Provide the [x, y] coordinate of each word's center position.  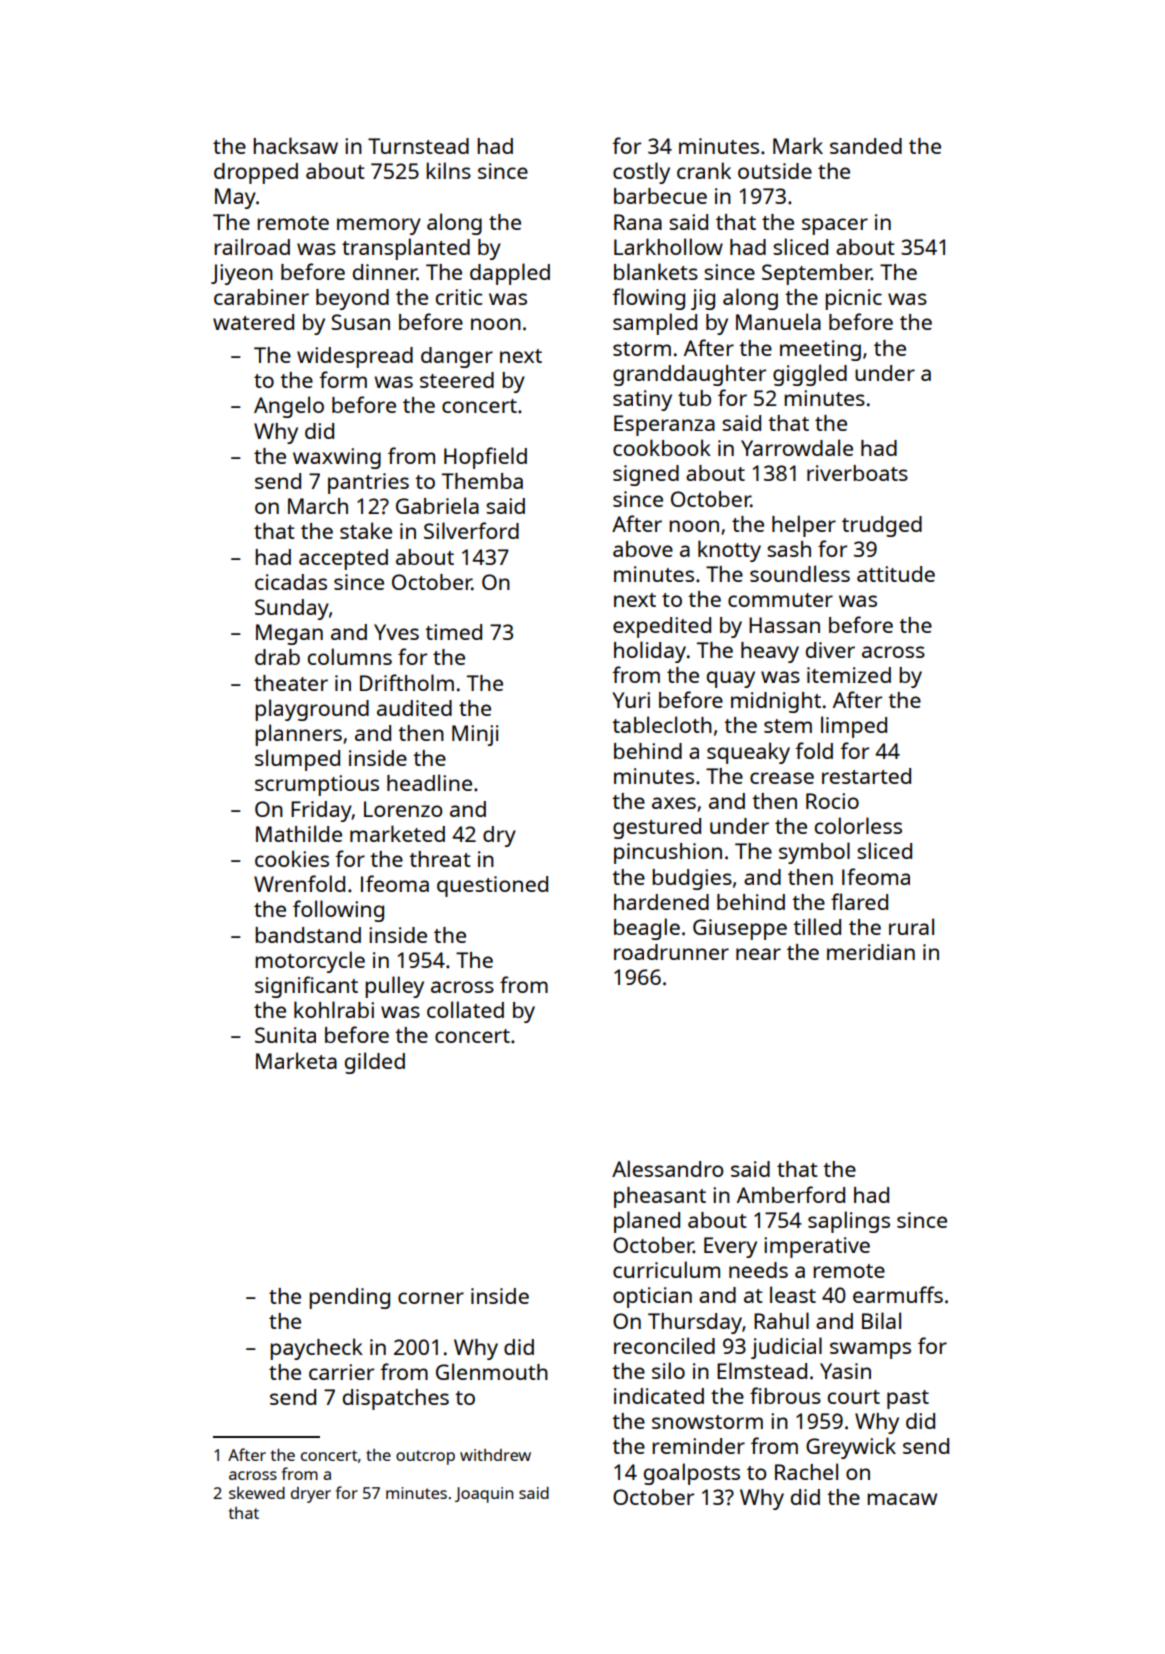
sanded [866, 146]
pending [349, 1298]
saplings [849, 1222]
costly [641, 173]
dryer [311, 1495]
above [643, 549]
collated [465, 1009]
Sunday [292, 609]
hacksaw [295, 145]
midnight [776, 702]
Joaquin [484, 1495]
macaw [902, 1499]
